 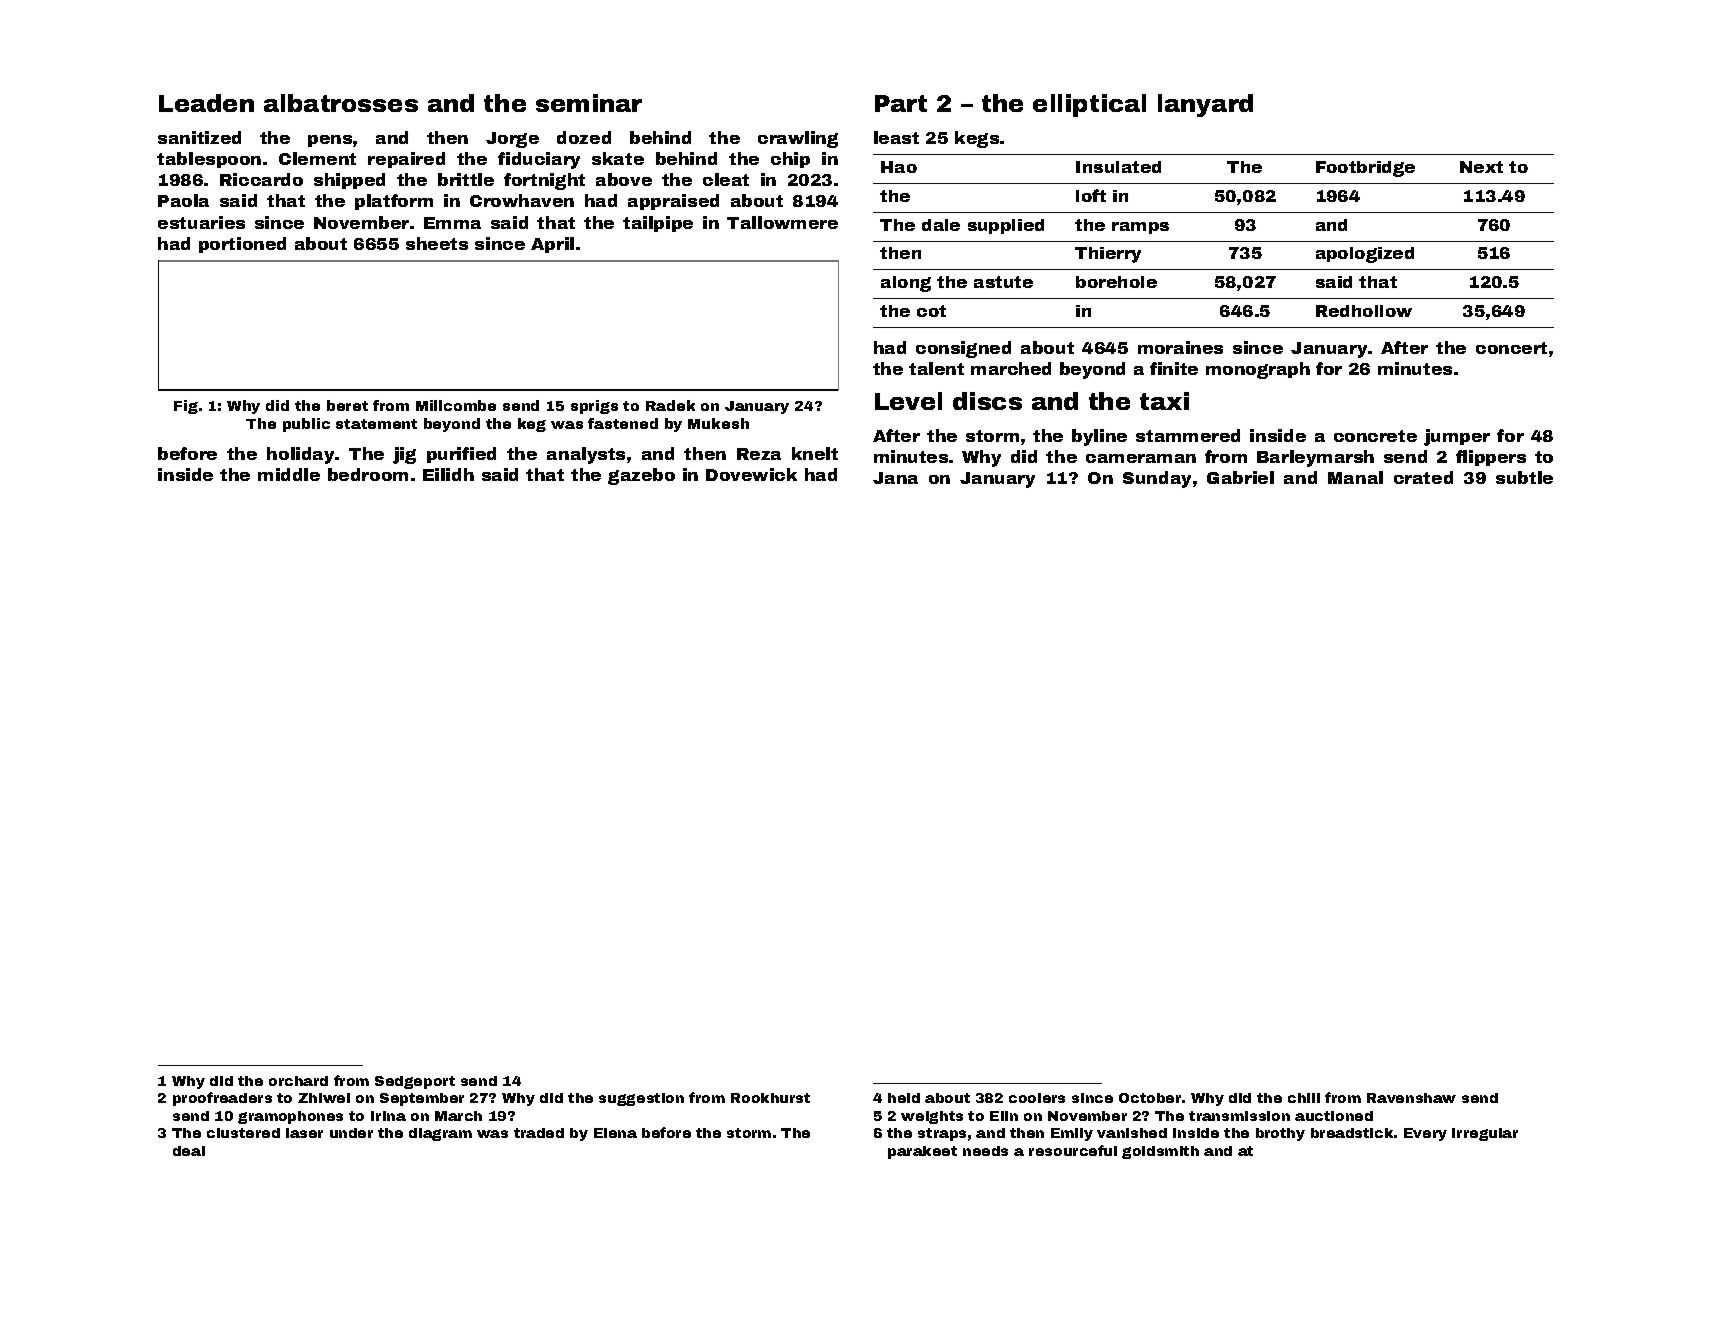 What do you see at coordinates (289, 474) in the image?
I see `middle` at bounding box center [289, 474].
